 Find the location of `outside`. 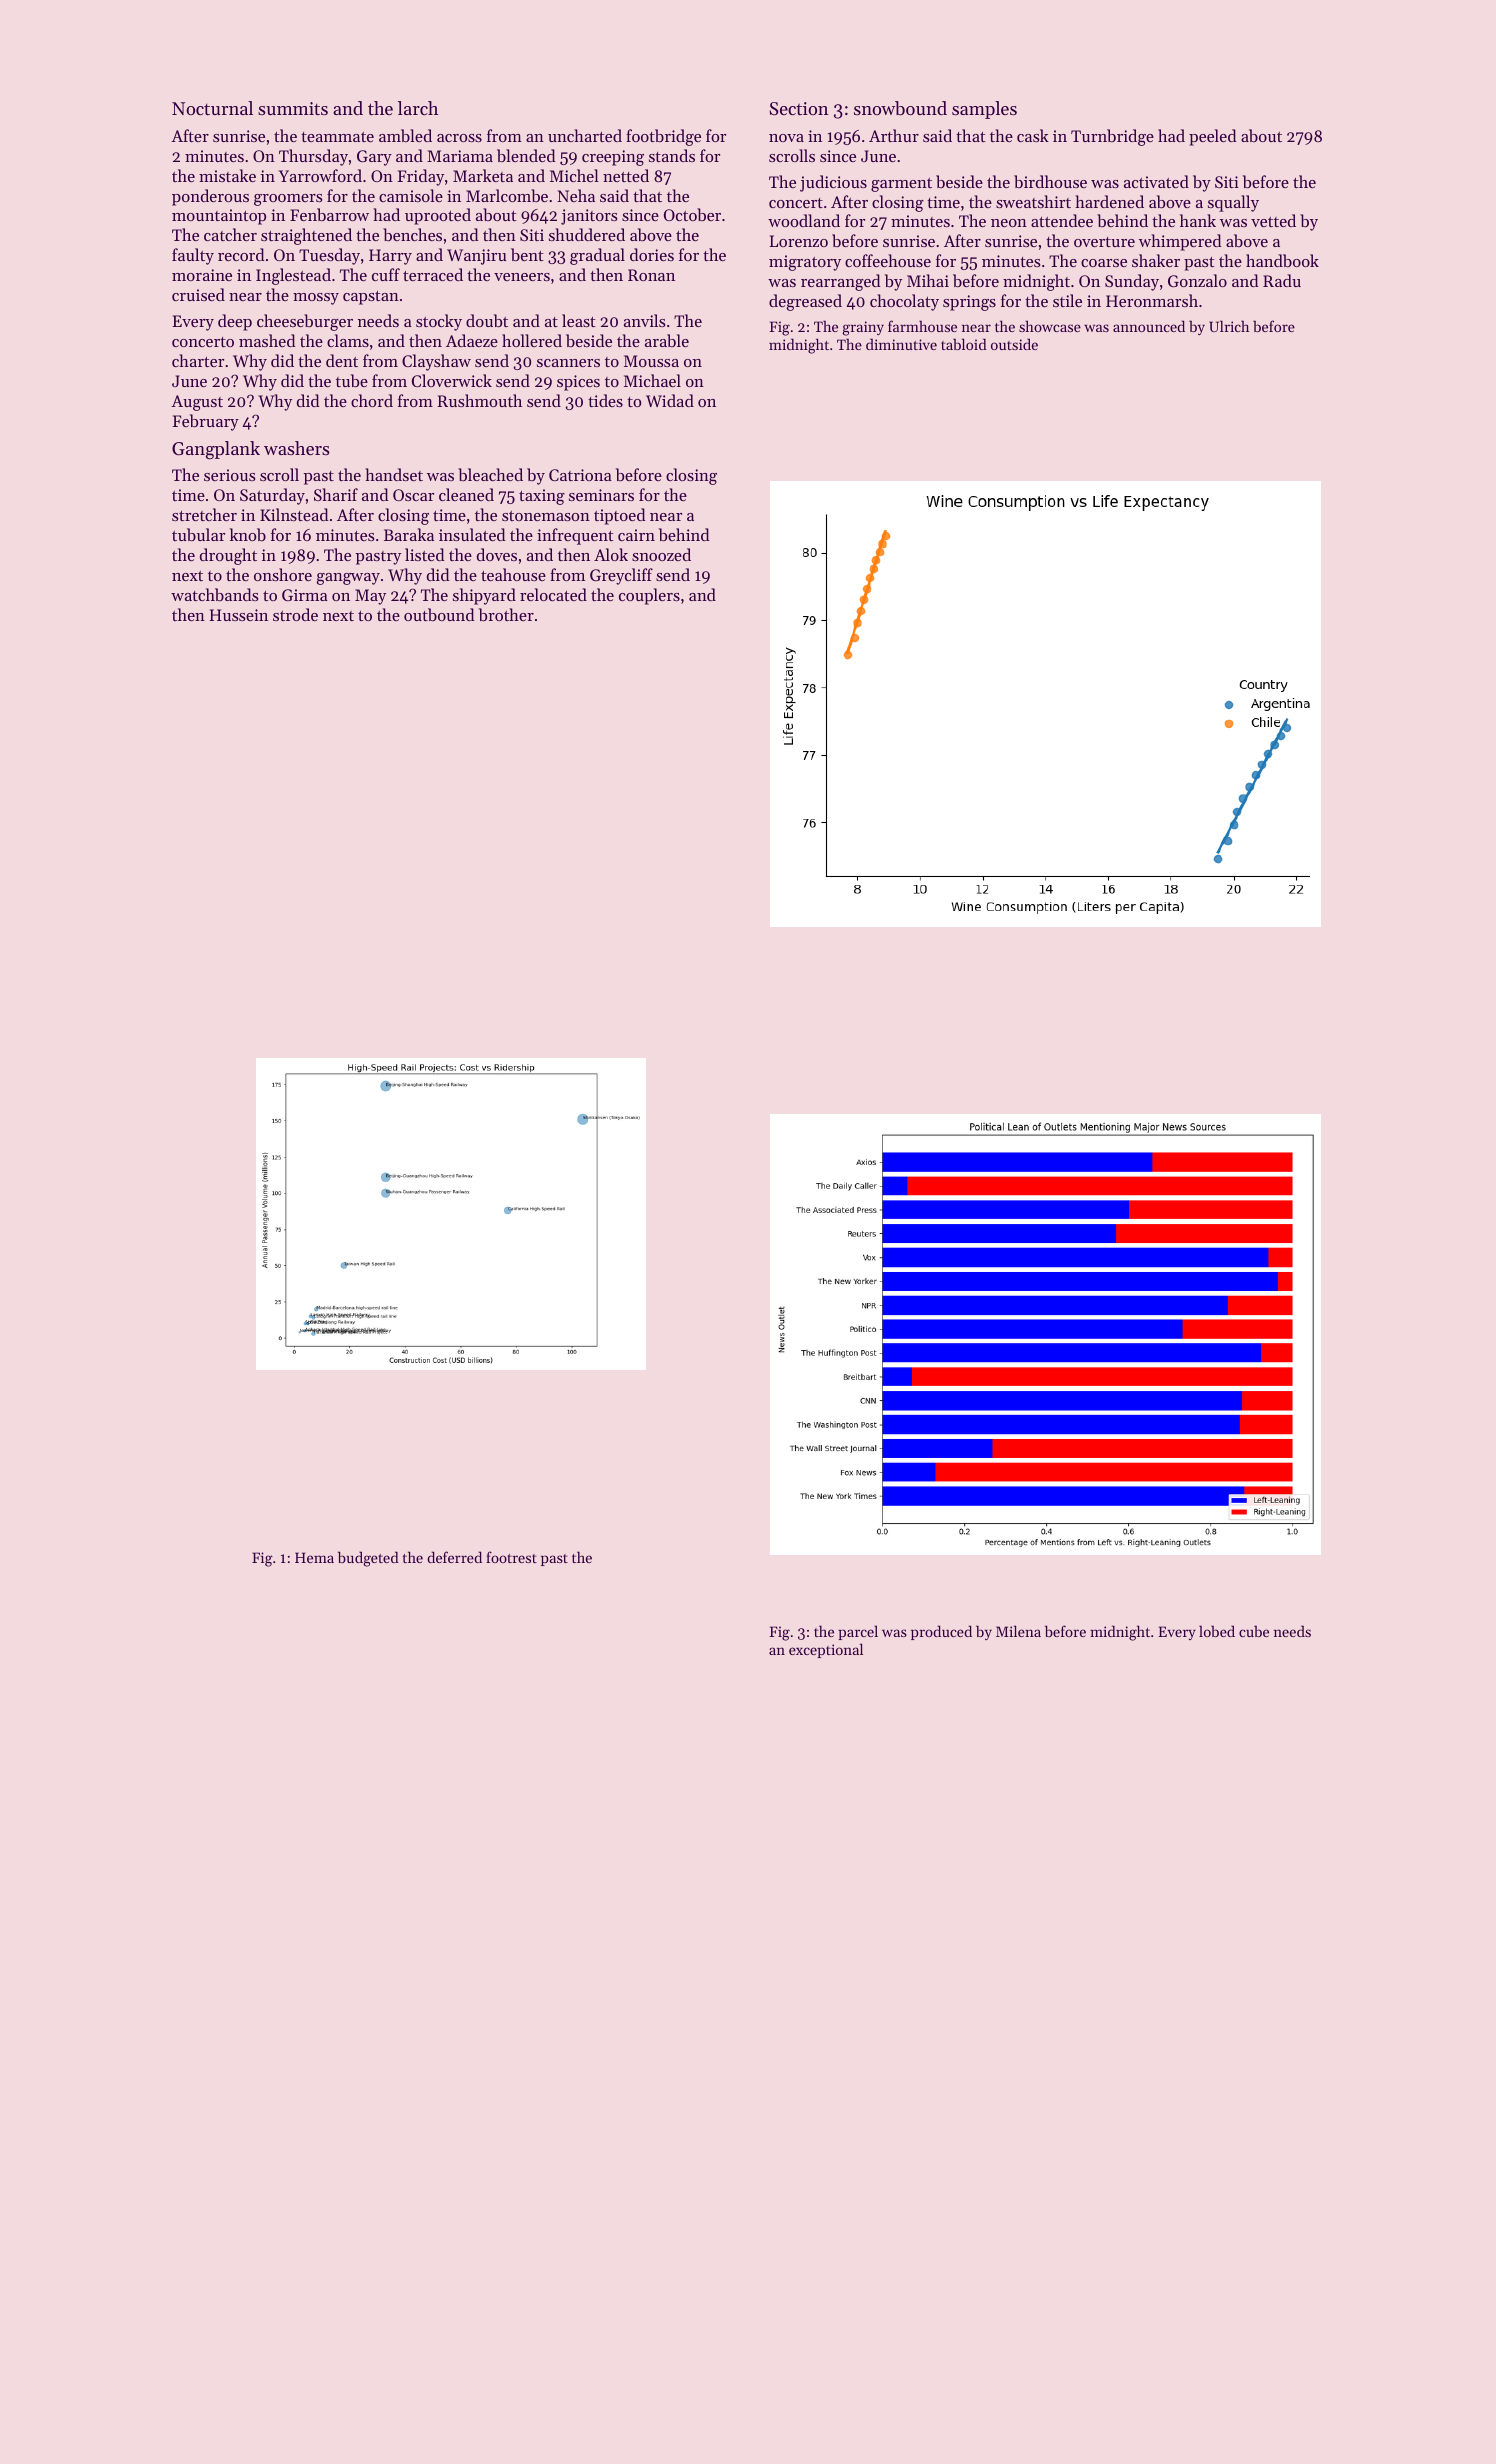

outside is located at coordinates (1014, 344).
